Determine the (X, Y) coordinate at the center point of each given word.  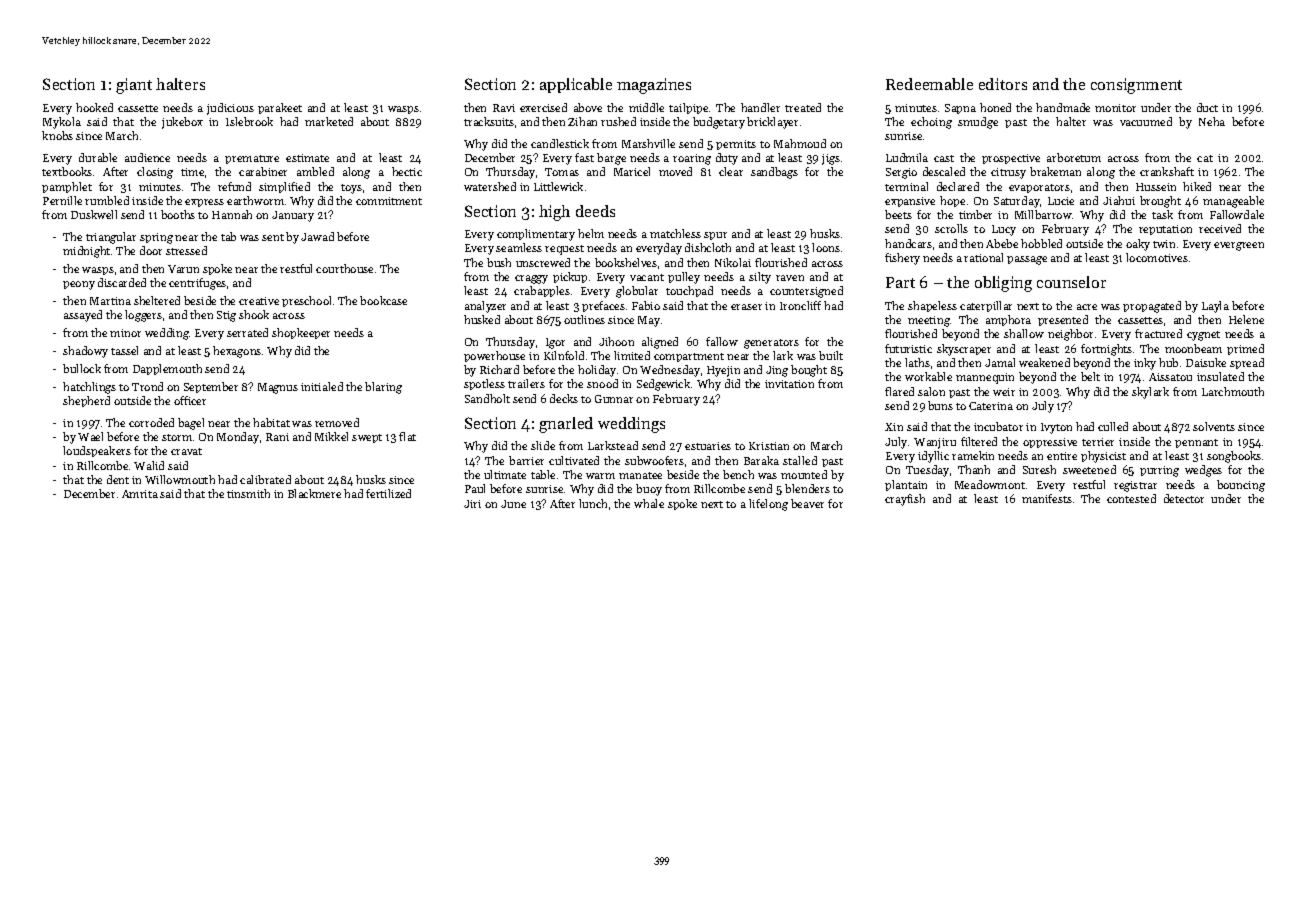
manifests (1047, 498)
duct (1207, 107)
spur (715, 236)
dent (118, 479)
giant (134, 86)
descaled (944, 171)
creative (259, 301)
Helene (1246, 319)
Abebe (1002, 243)
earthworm (255, 200)
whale (649, 503)
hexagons (237, 352)
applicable (576, 85)
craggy (531, 279)
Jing (777, 371)
